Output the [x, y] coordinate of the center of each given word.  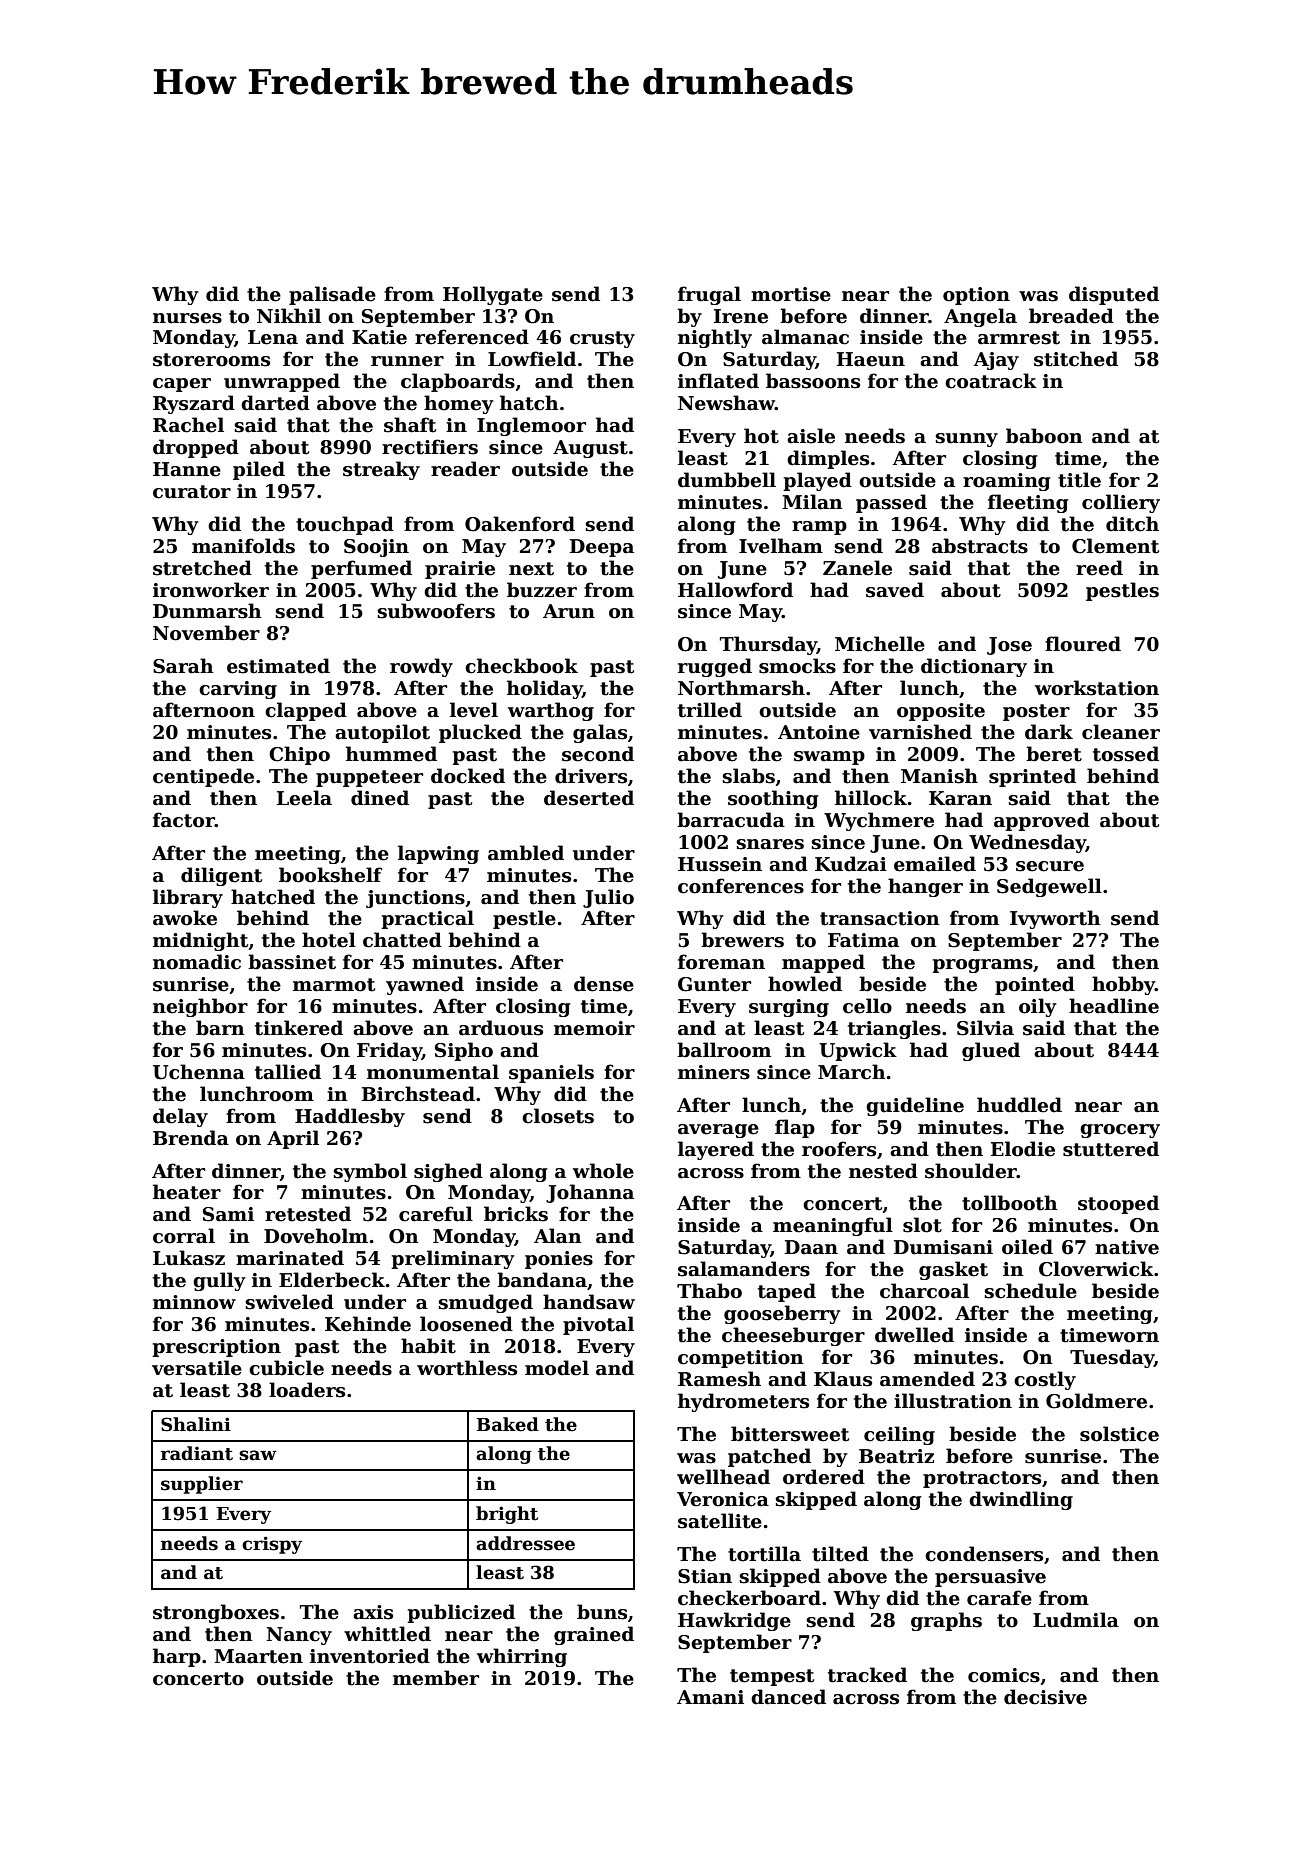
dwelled [914, 1335]
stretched [202, 568]
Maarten [258, 1656]
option [976, 296]
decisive [1045, 1697]
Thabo [709, 1291]
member [436, 1678]
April [293, 1139]
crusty [602, 339]
